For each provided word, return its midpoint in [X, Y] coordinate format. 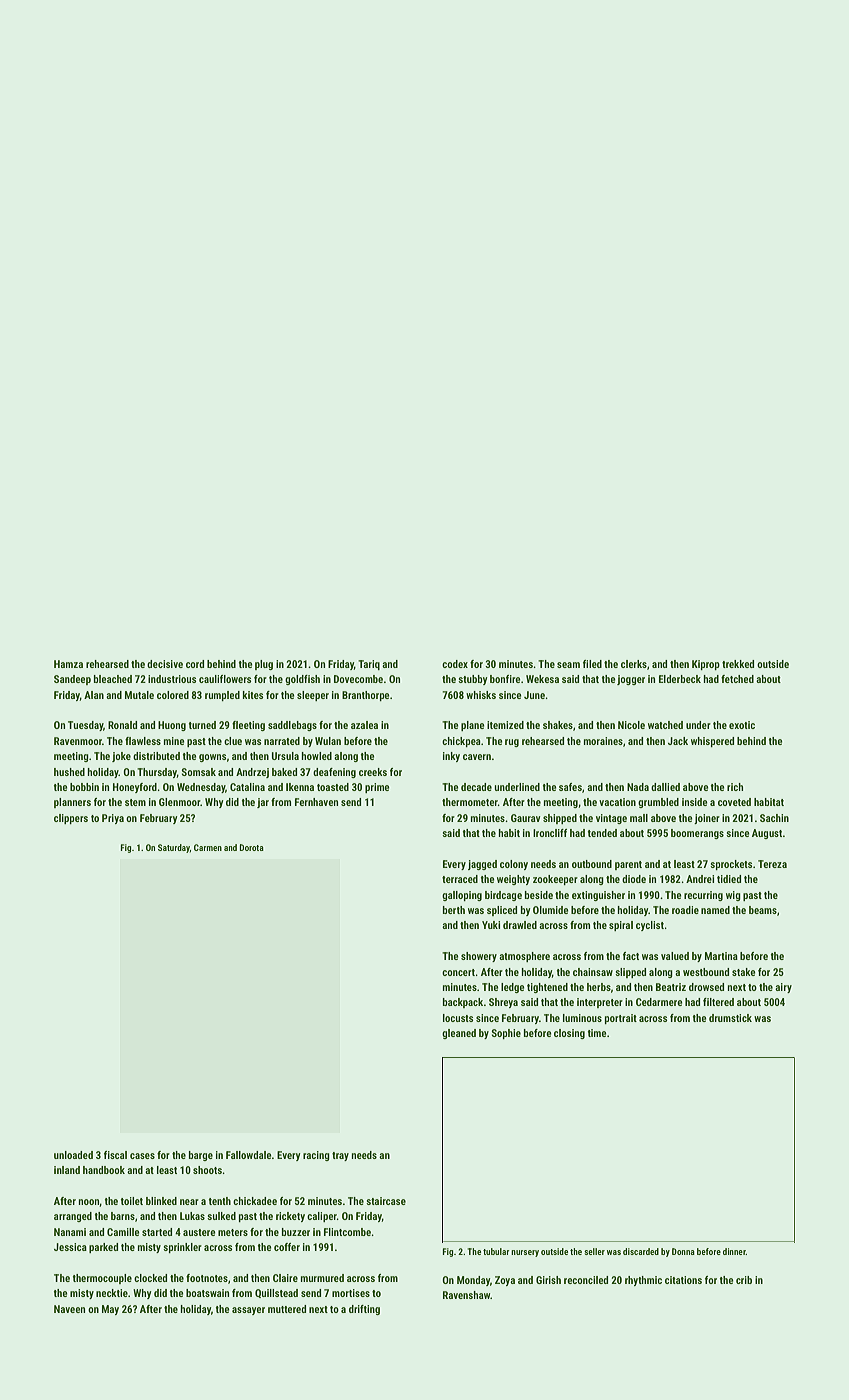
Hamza [68, 664]
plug [264, 665]
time [597, 1033]
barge [201, 1156]
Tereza [772, 864]
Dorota [252, 847]
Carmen [208, 847]
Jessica [70, 1247]
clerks [634, 664]
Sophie [506, 1034]
